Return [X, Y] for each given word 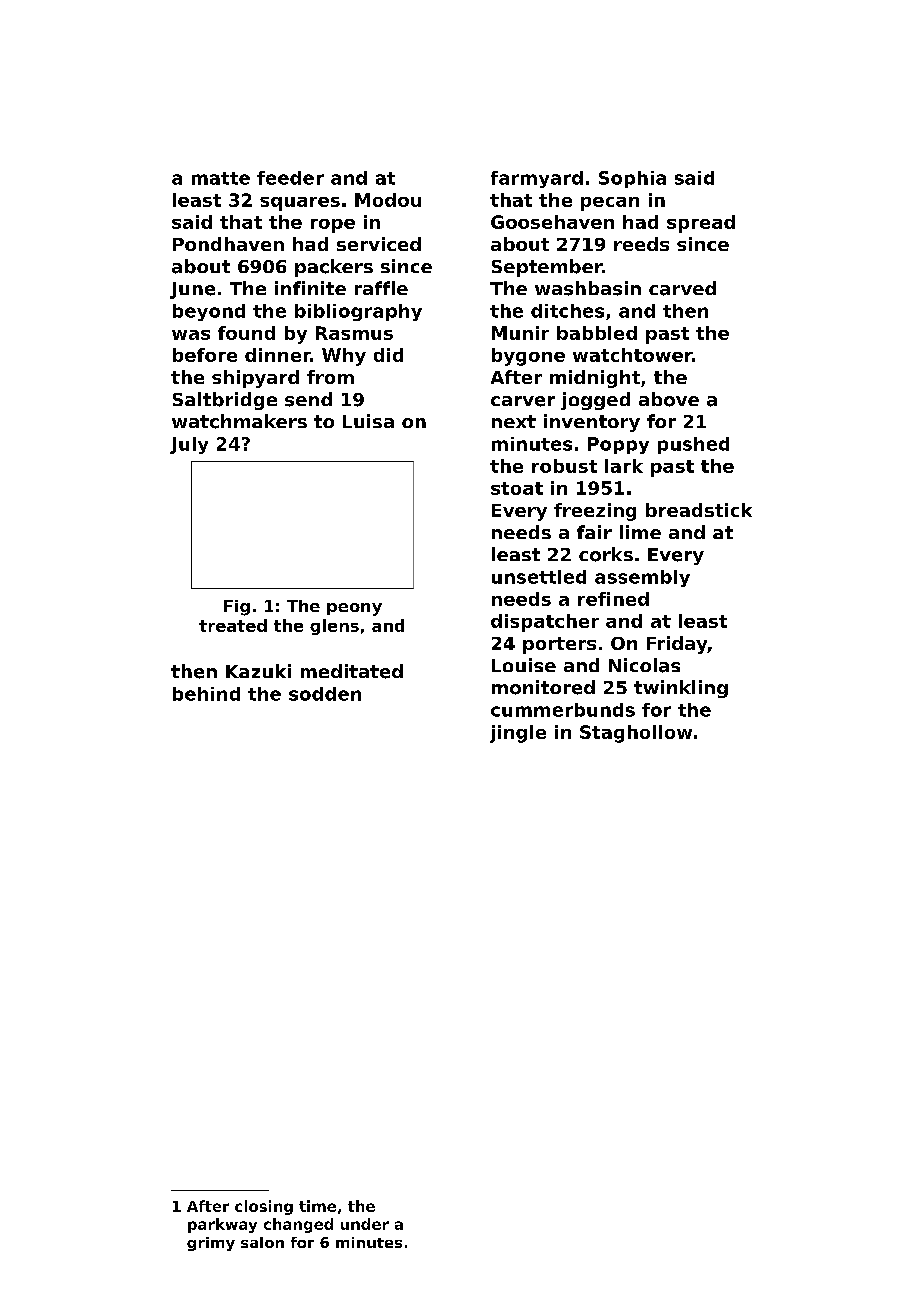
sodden [325, 694]
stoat [517, 488]
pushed [693, 445]
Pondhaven [228, 244]
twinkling [681, 689]
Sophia [632, 179]
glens [334, 627]
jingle [518, 734]
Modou [388, 200]
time [317, 1206]
